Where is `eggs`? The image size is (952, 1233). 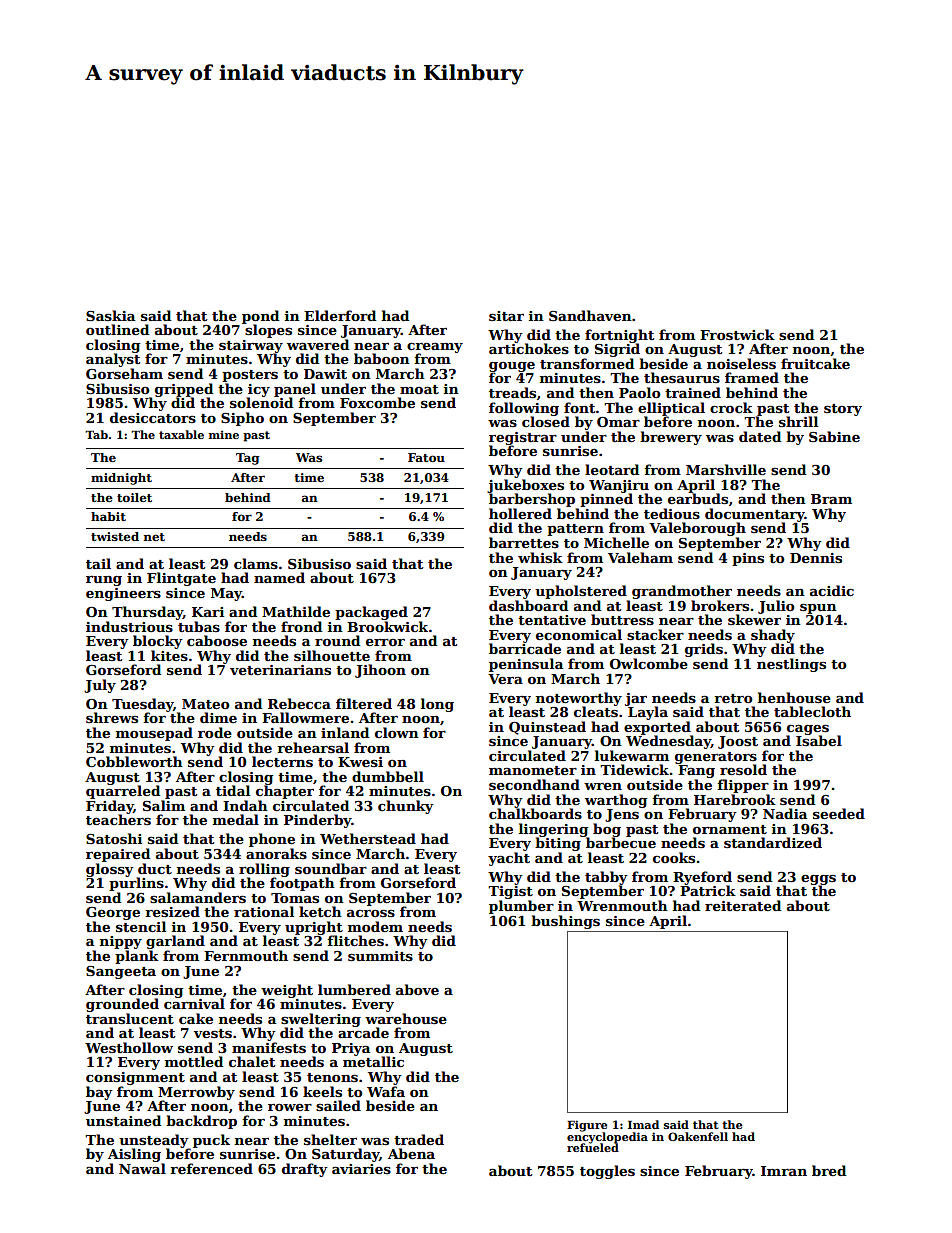 eggs is located at coordinates (818, 880).
